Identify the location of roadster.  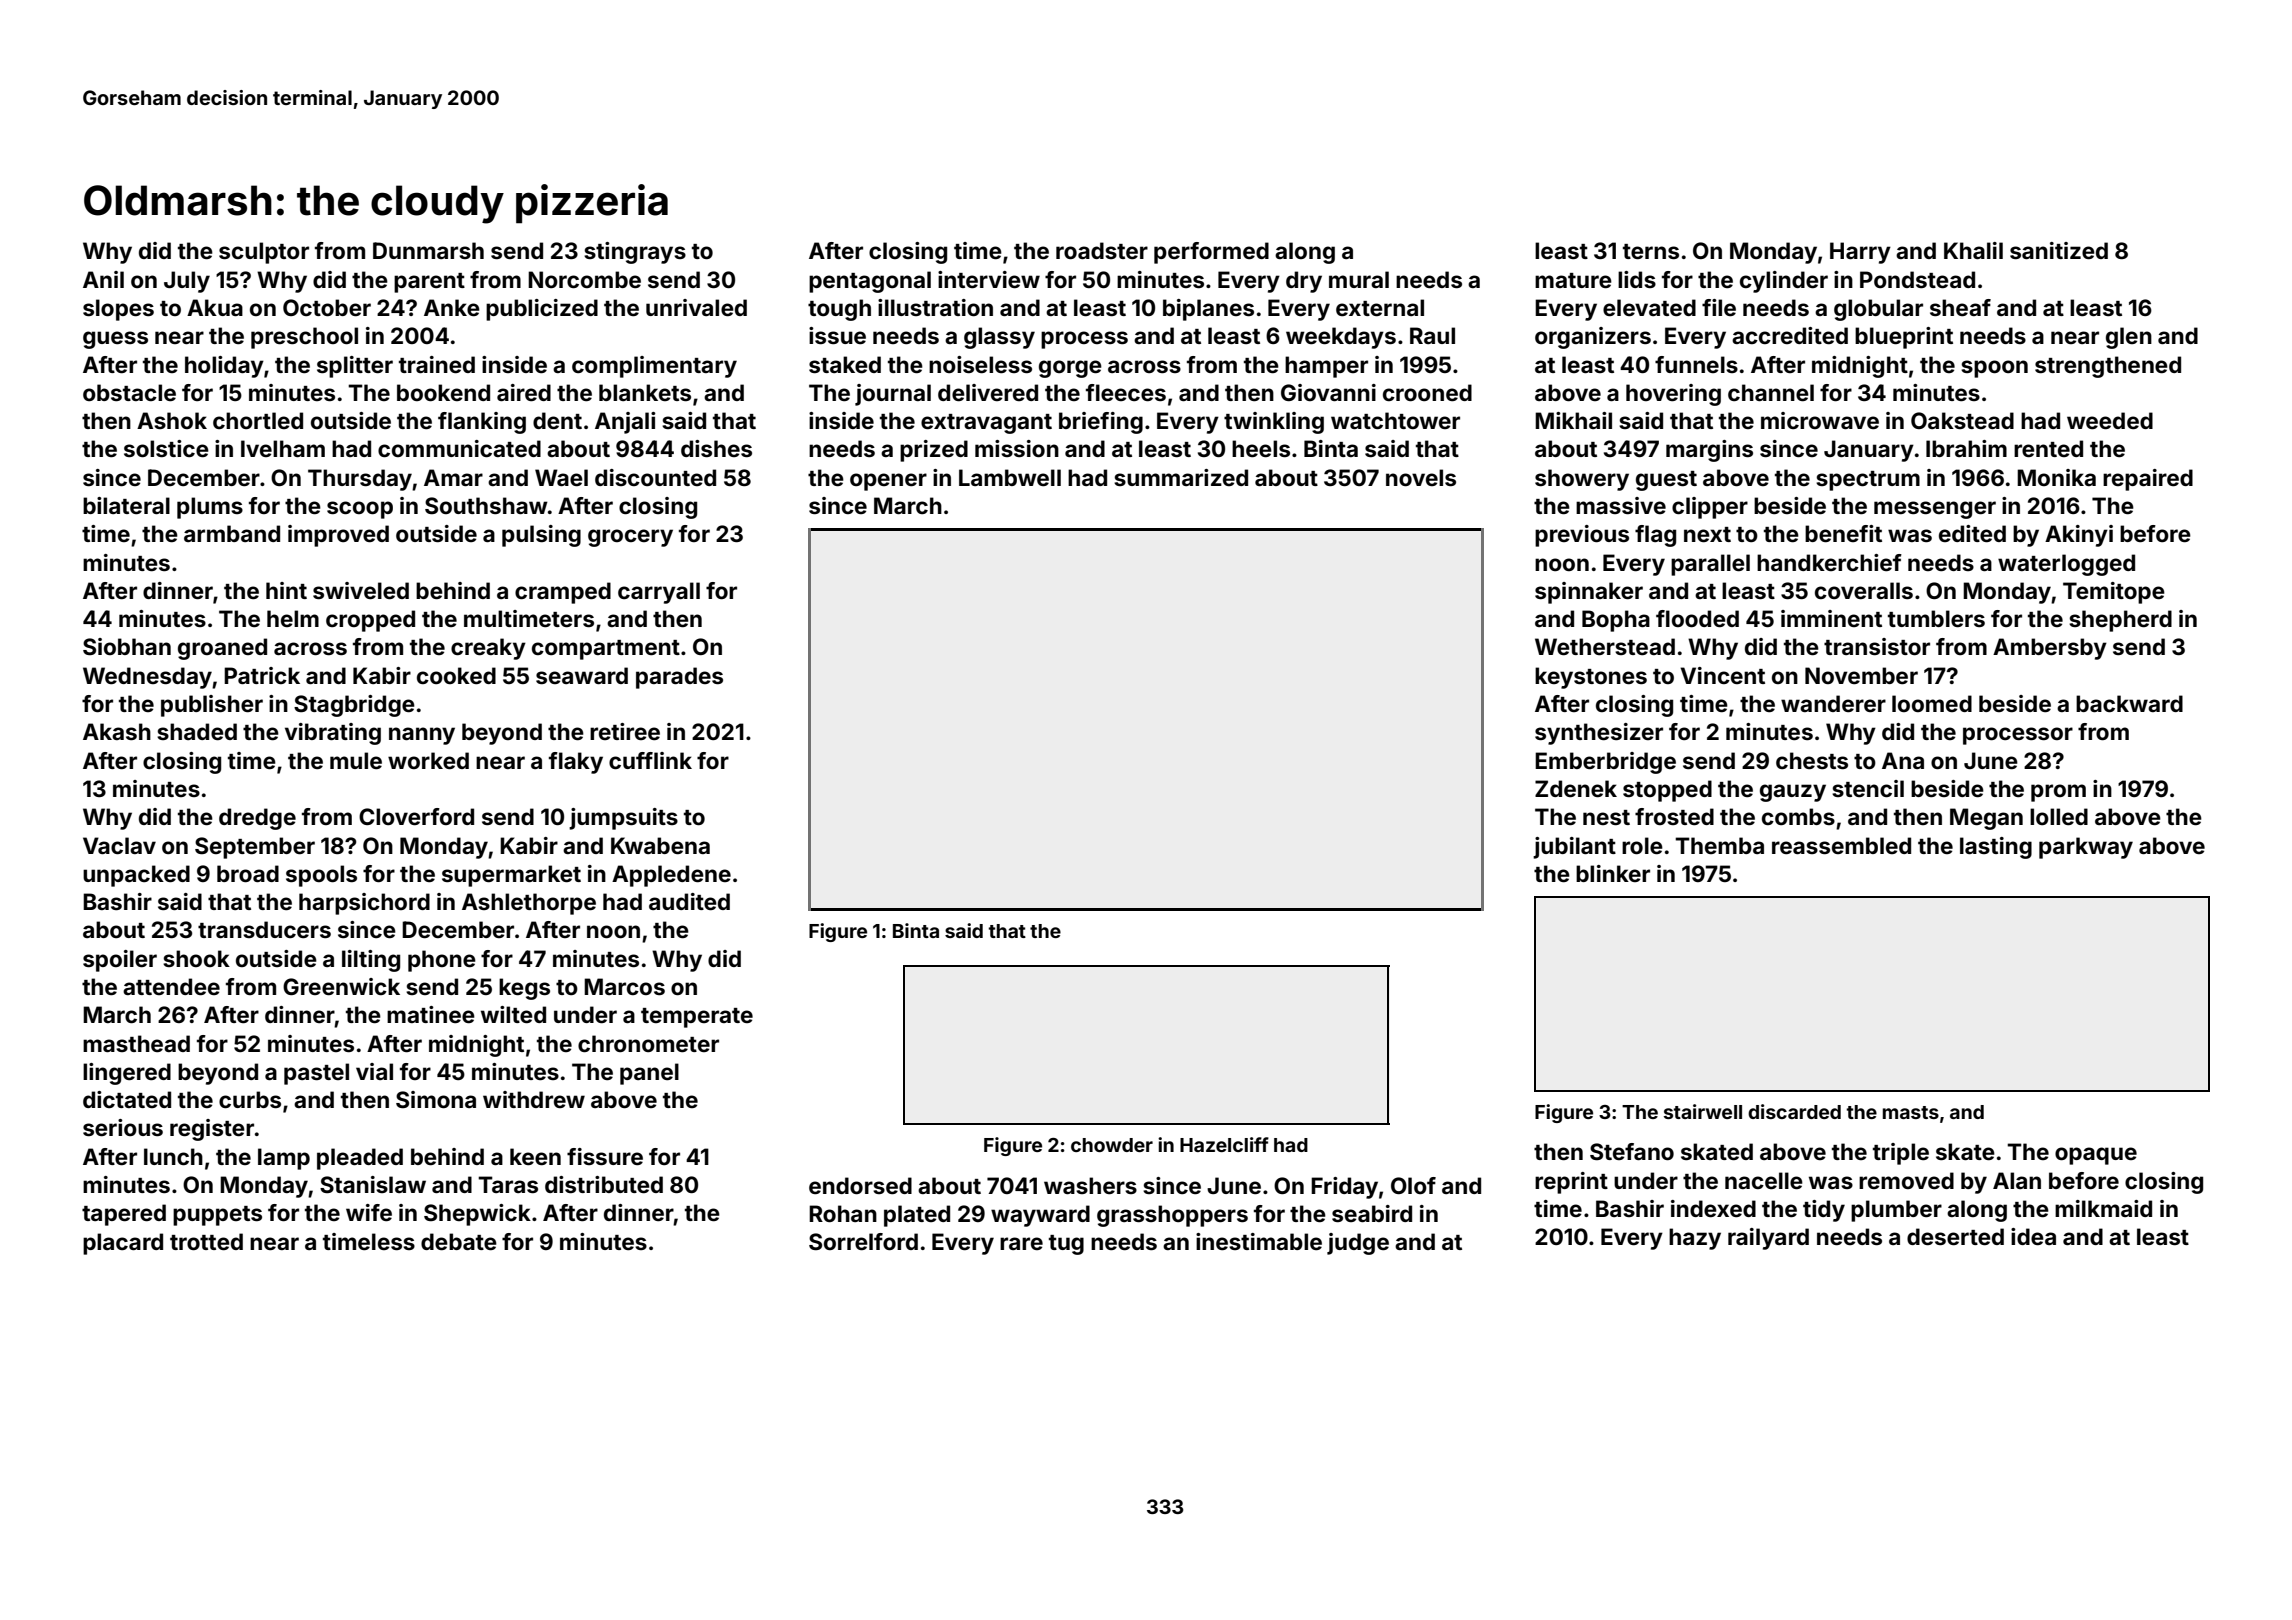
(1102, 250).
